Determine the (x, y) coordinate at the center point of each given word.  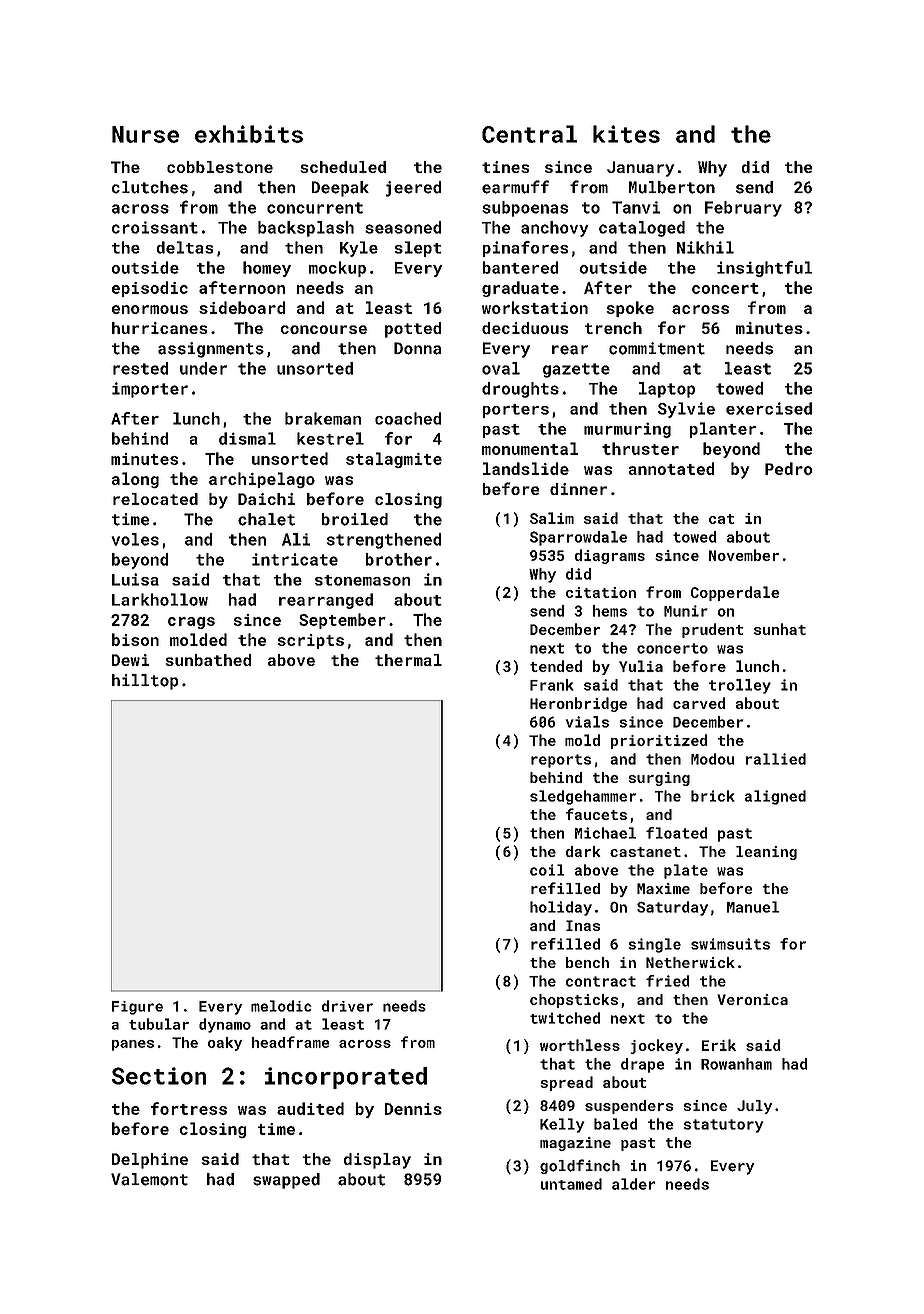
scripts (310, 641)
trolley (740, 686)
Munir (686, 611)
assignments (211, 350)
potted (413, 330)
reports (561, 761)
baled (615, 1124)
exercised (769, 408)
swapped (286, 1181)
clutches (150, 187)
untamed (571, 1184)
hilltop (145, 682)
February (743, 209)
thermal (408, 660)
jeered (413, 189)
